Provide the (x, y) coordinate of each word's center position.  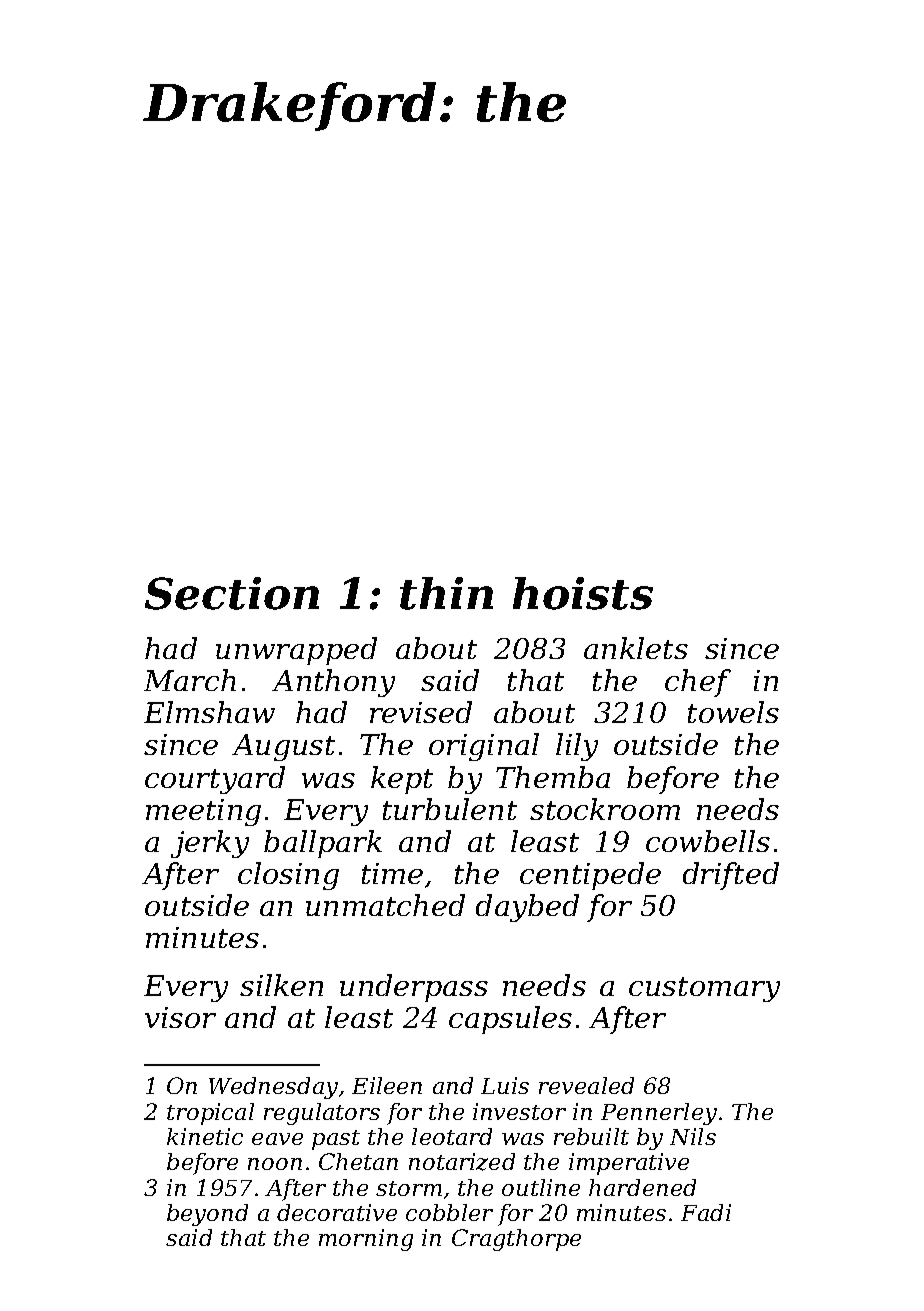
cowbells (708, 841)
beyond (207, 1215)
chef (698, 683)
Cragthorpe (516, 1240)
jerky (210, 844)
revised (421, 712)
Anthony (333, 683)
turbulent (450, 809)
